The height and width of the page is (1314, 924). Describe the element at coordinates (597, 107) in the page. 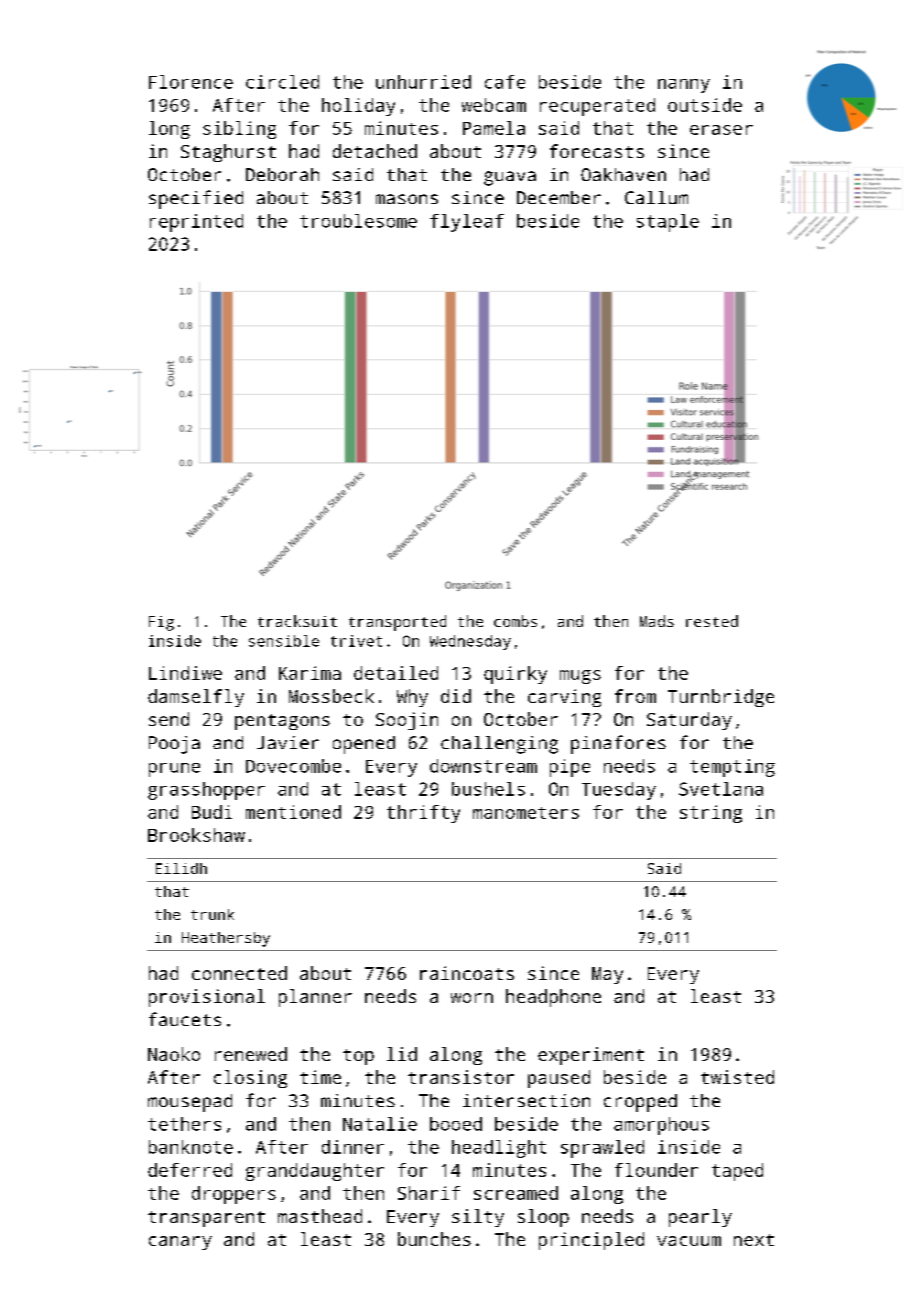

I see `recuperated` at that location.
